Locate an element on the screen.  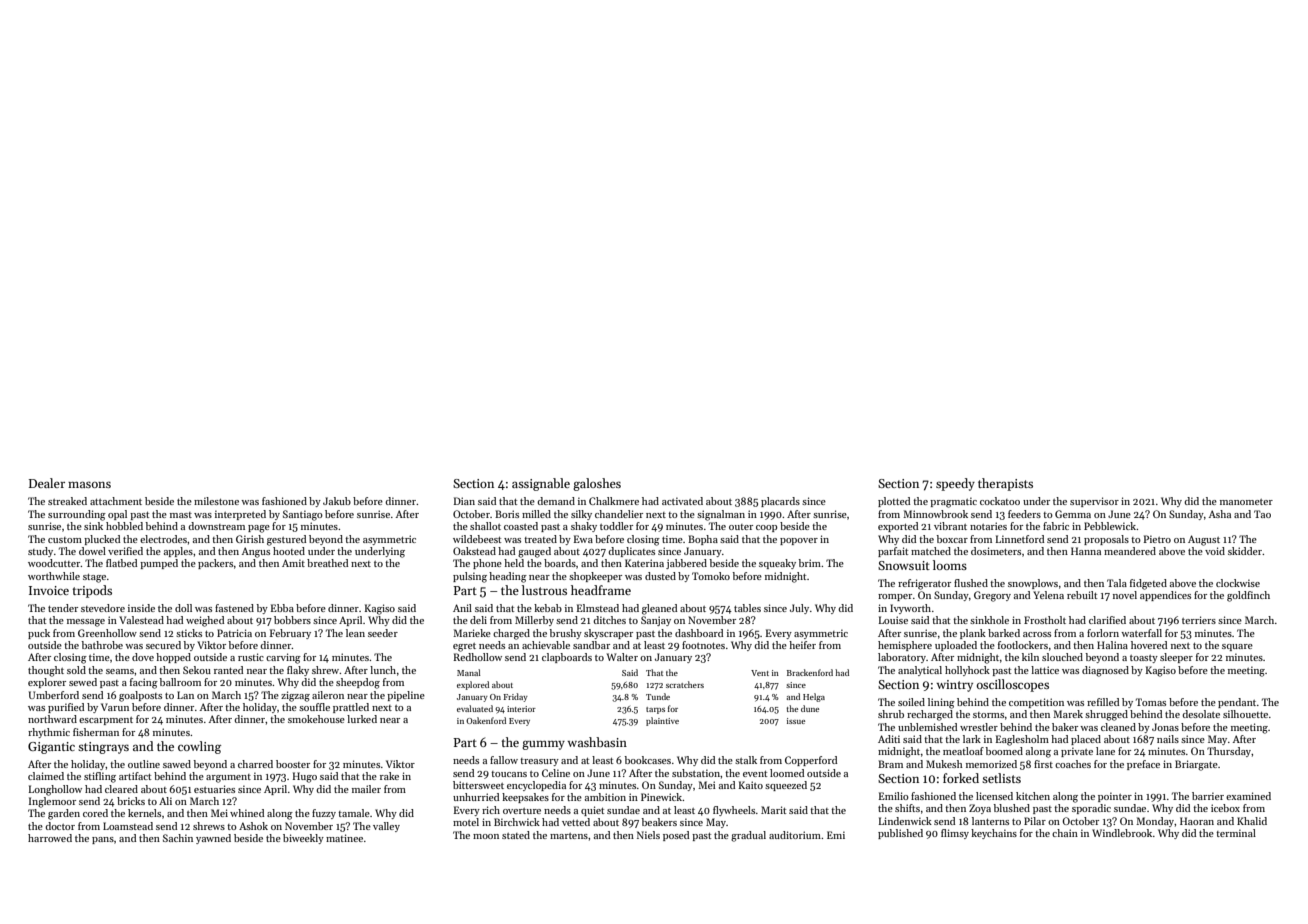
Windlebrook is located at coordinates (1122, 833).
